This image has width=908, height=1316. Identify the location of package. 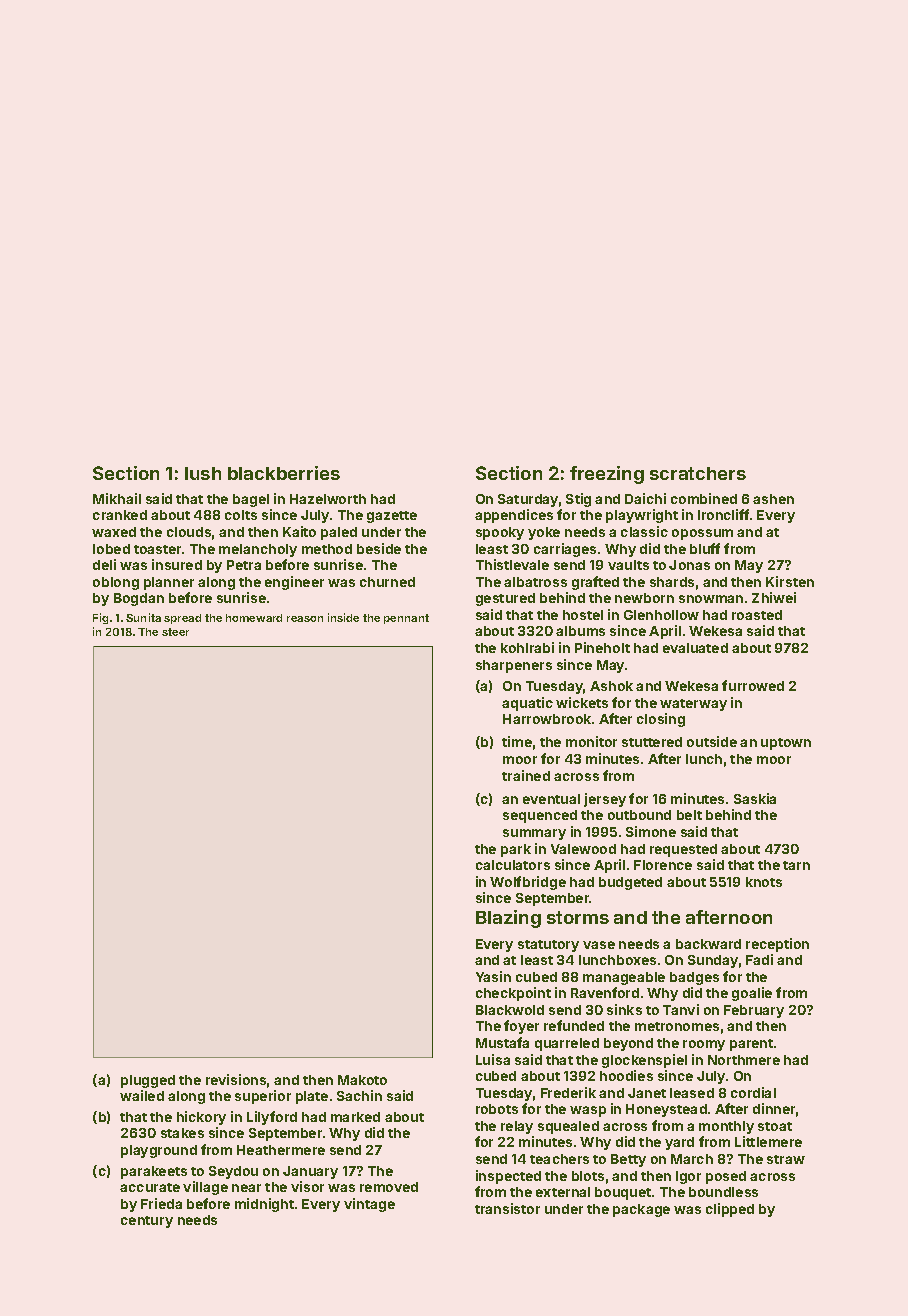
(641, 1210).
